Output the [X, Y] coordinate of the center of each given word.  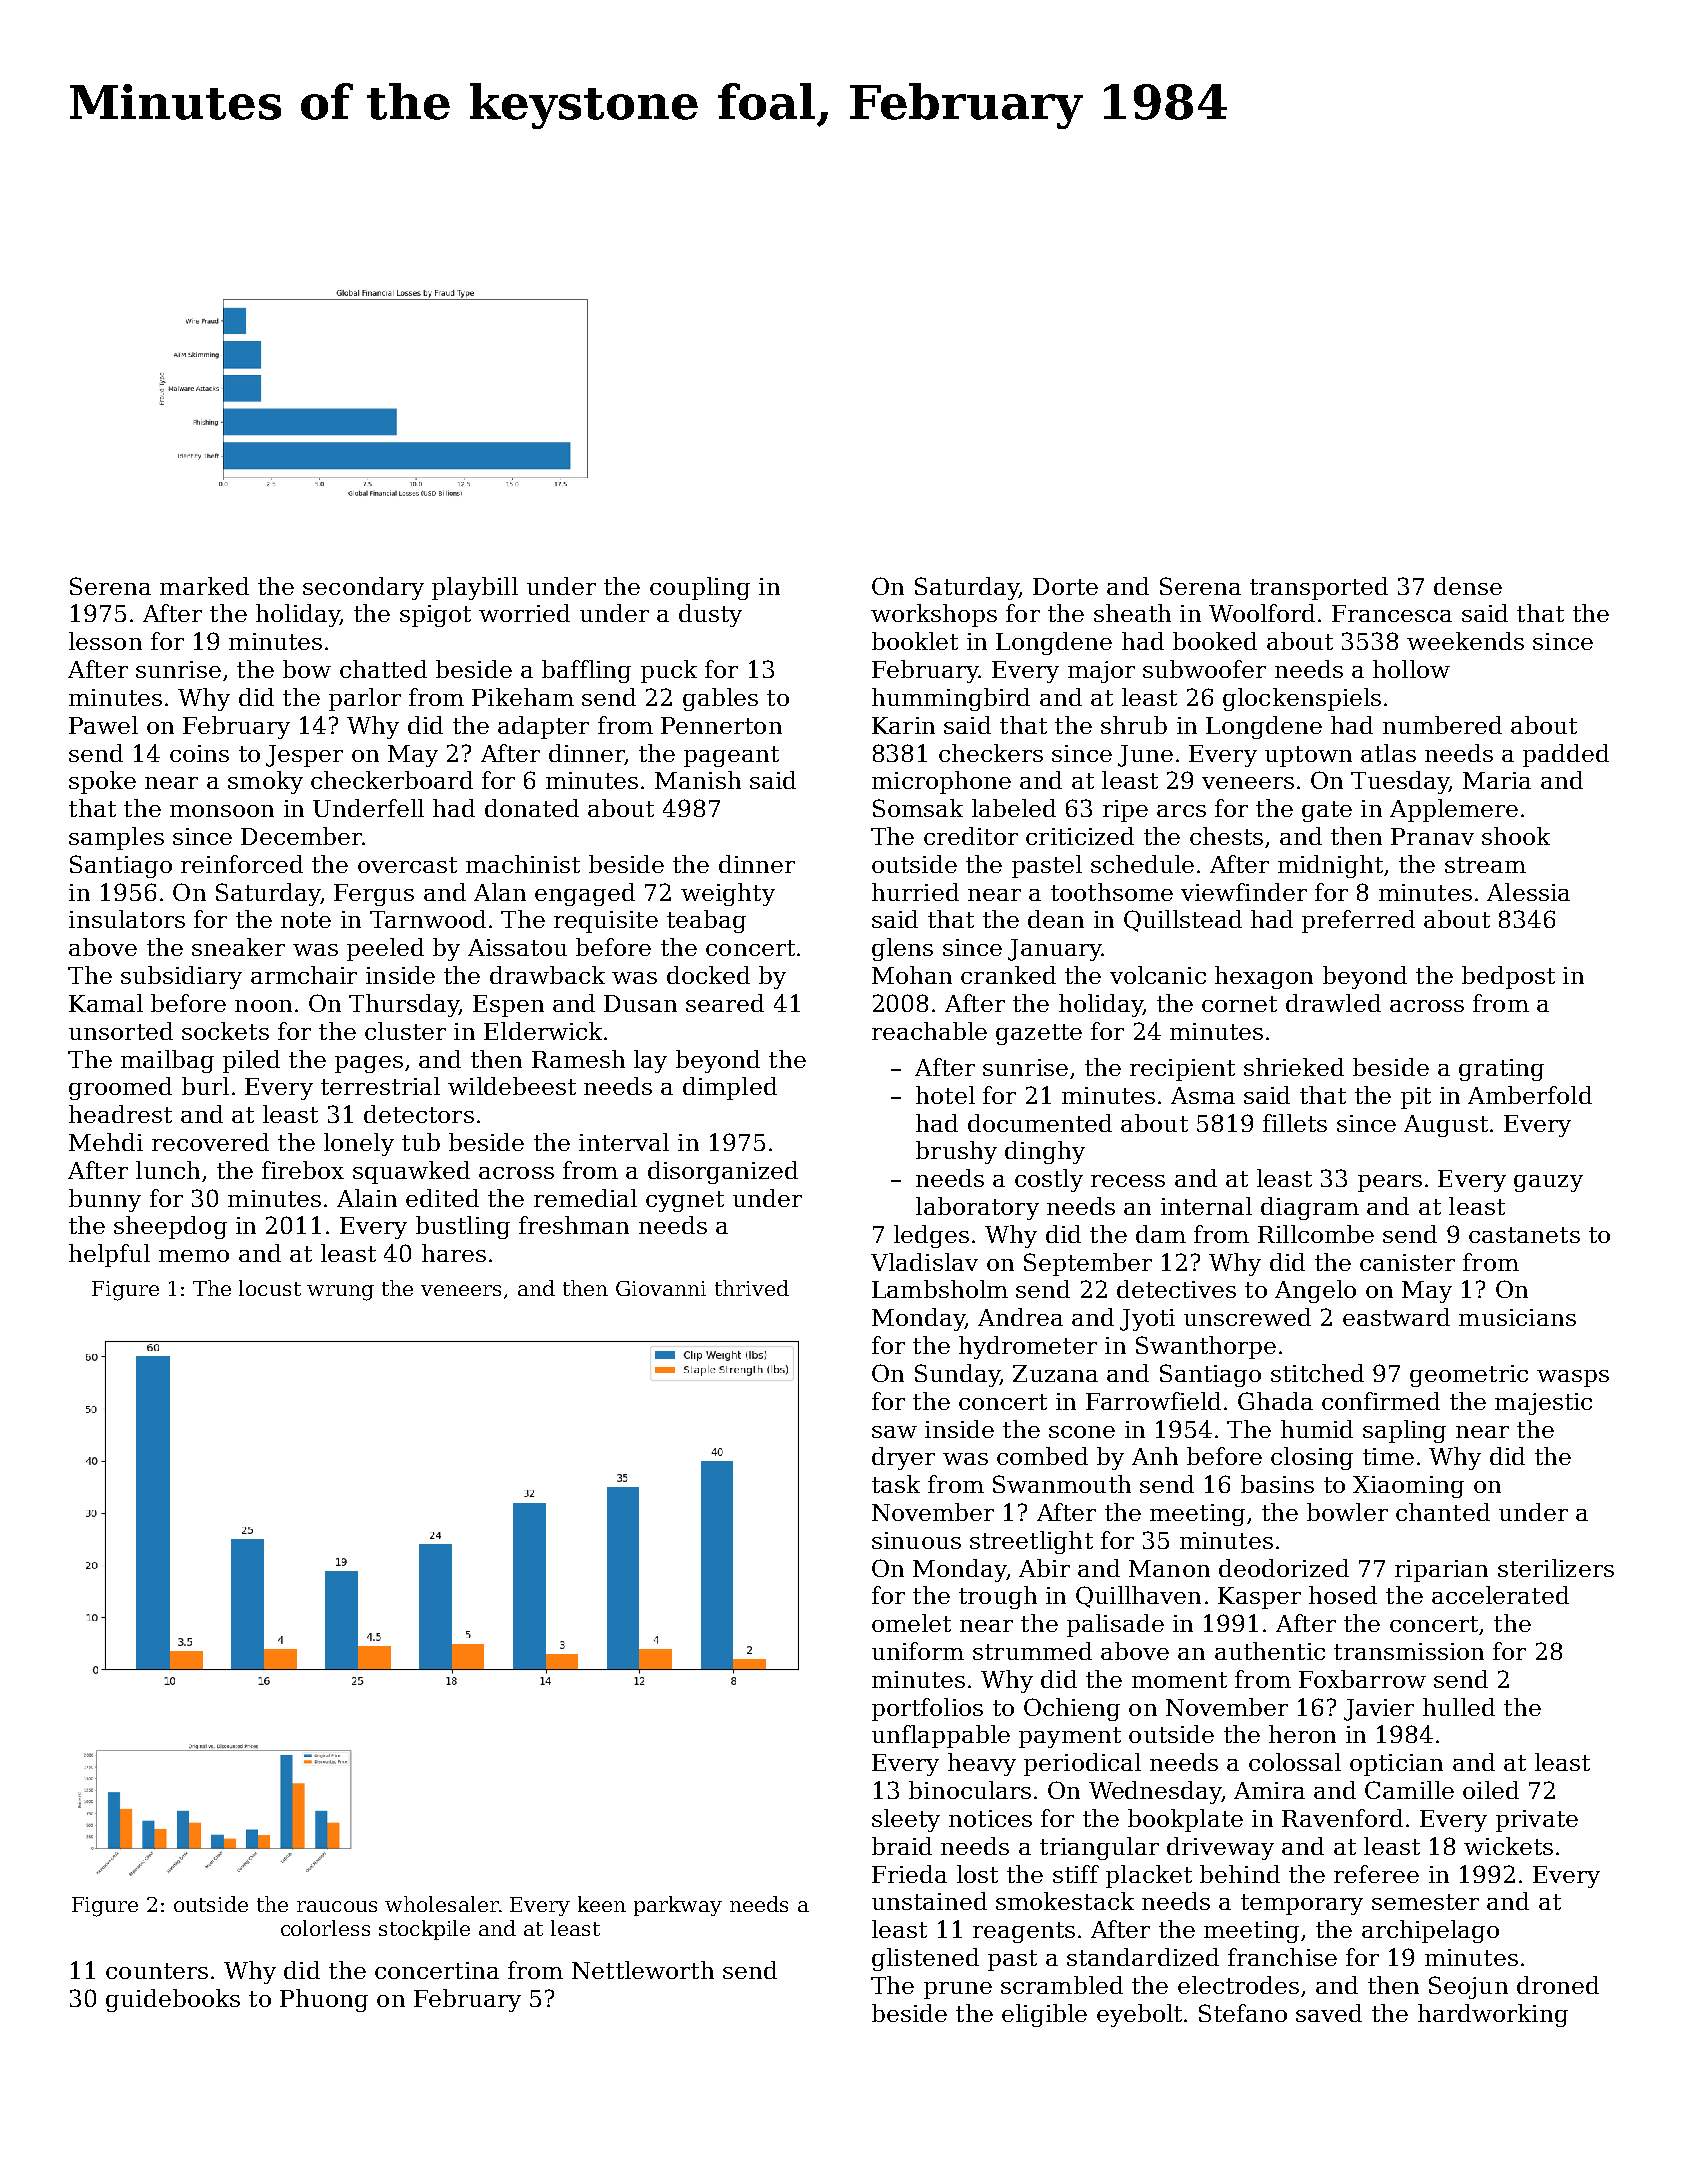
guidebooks [173, 2000]
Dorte [1065, 586]
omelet [911, 1623]
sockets [225, 1031]
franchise [1282, 1957]
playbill [475, 588]
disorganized [723, 1172]
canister [1407, 1262]
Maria [1497, 780]
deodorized [1284, 1568]
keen [602, 1904]
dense [1468, 586]
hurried [915, 892]
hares [454, 1253]
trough [998, 1597]
